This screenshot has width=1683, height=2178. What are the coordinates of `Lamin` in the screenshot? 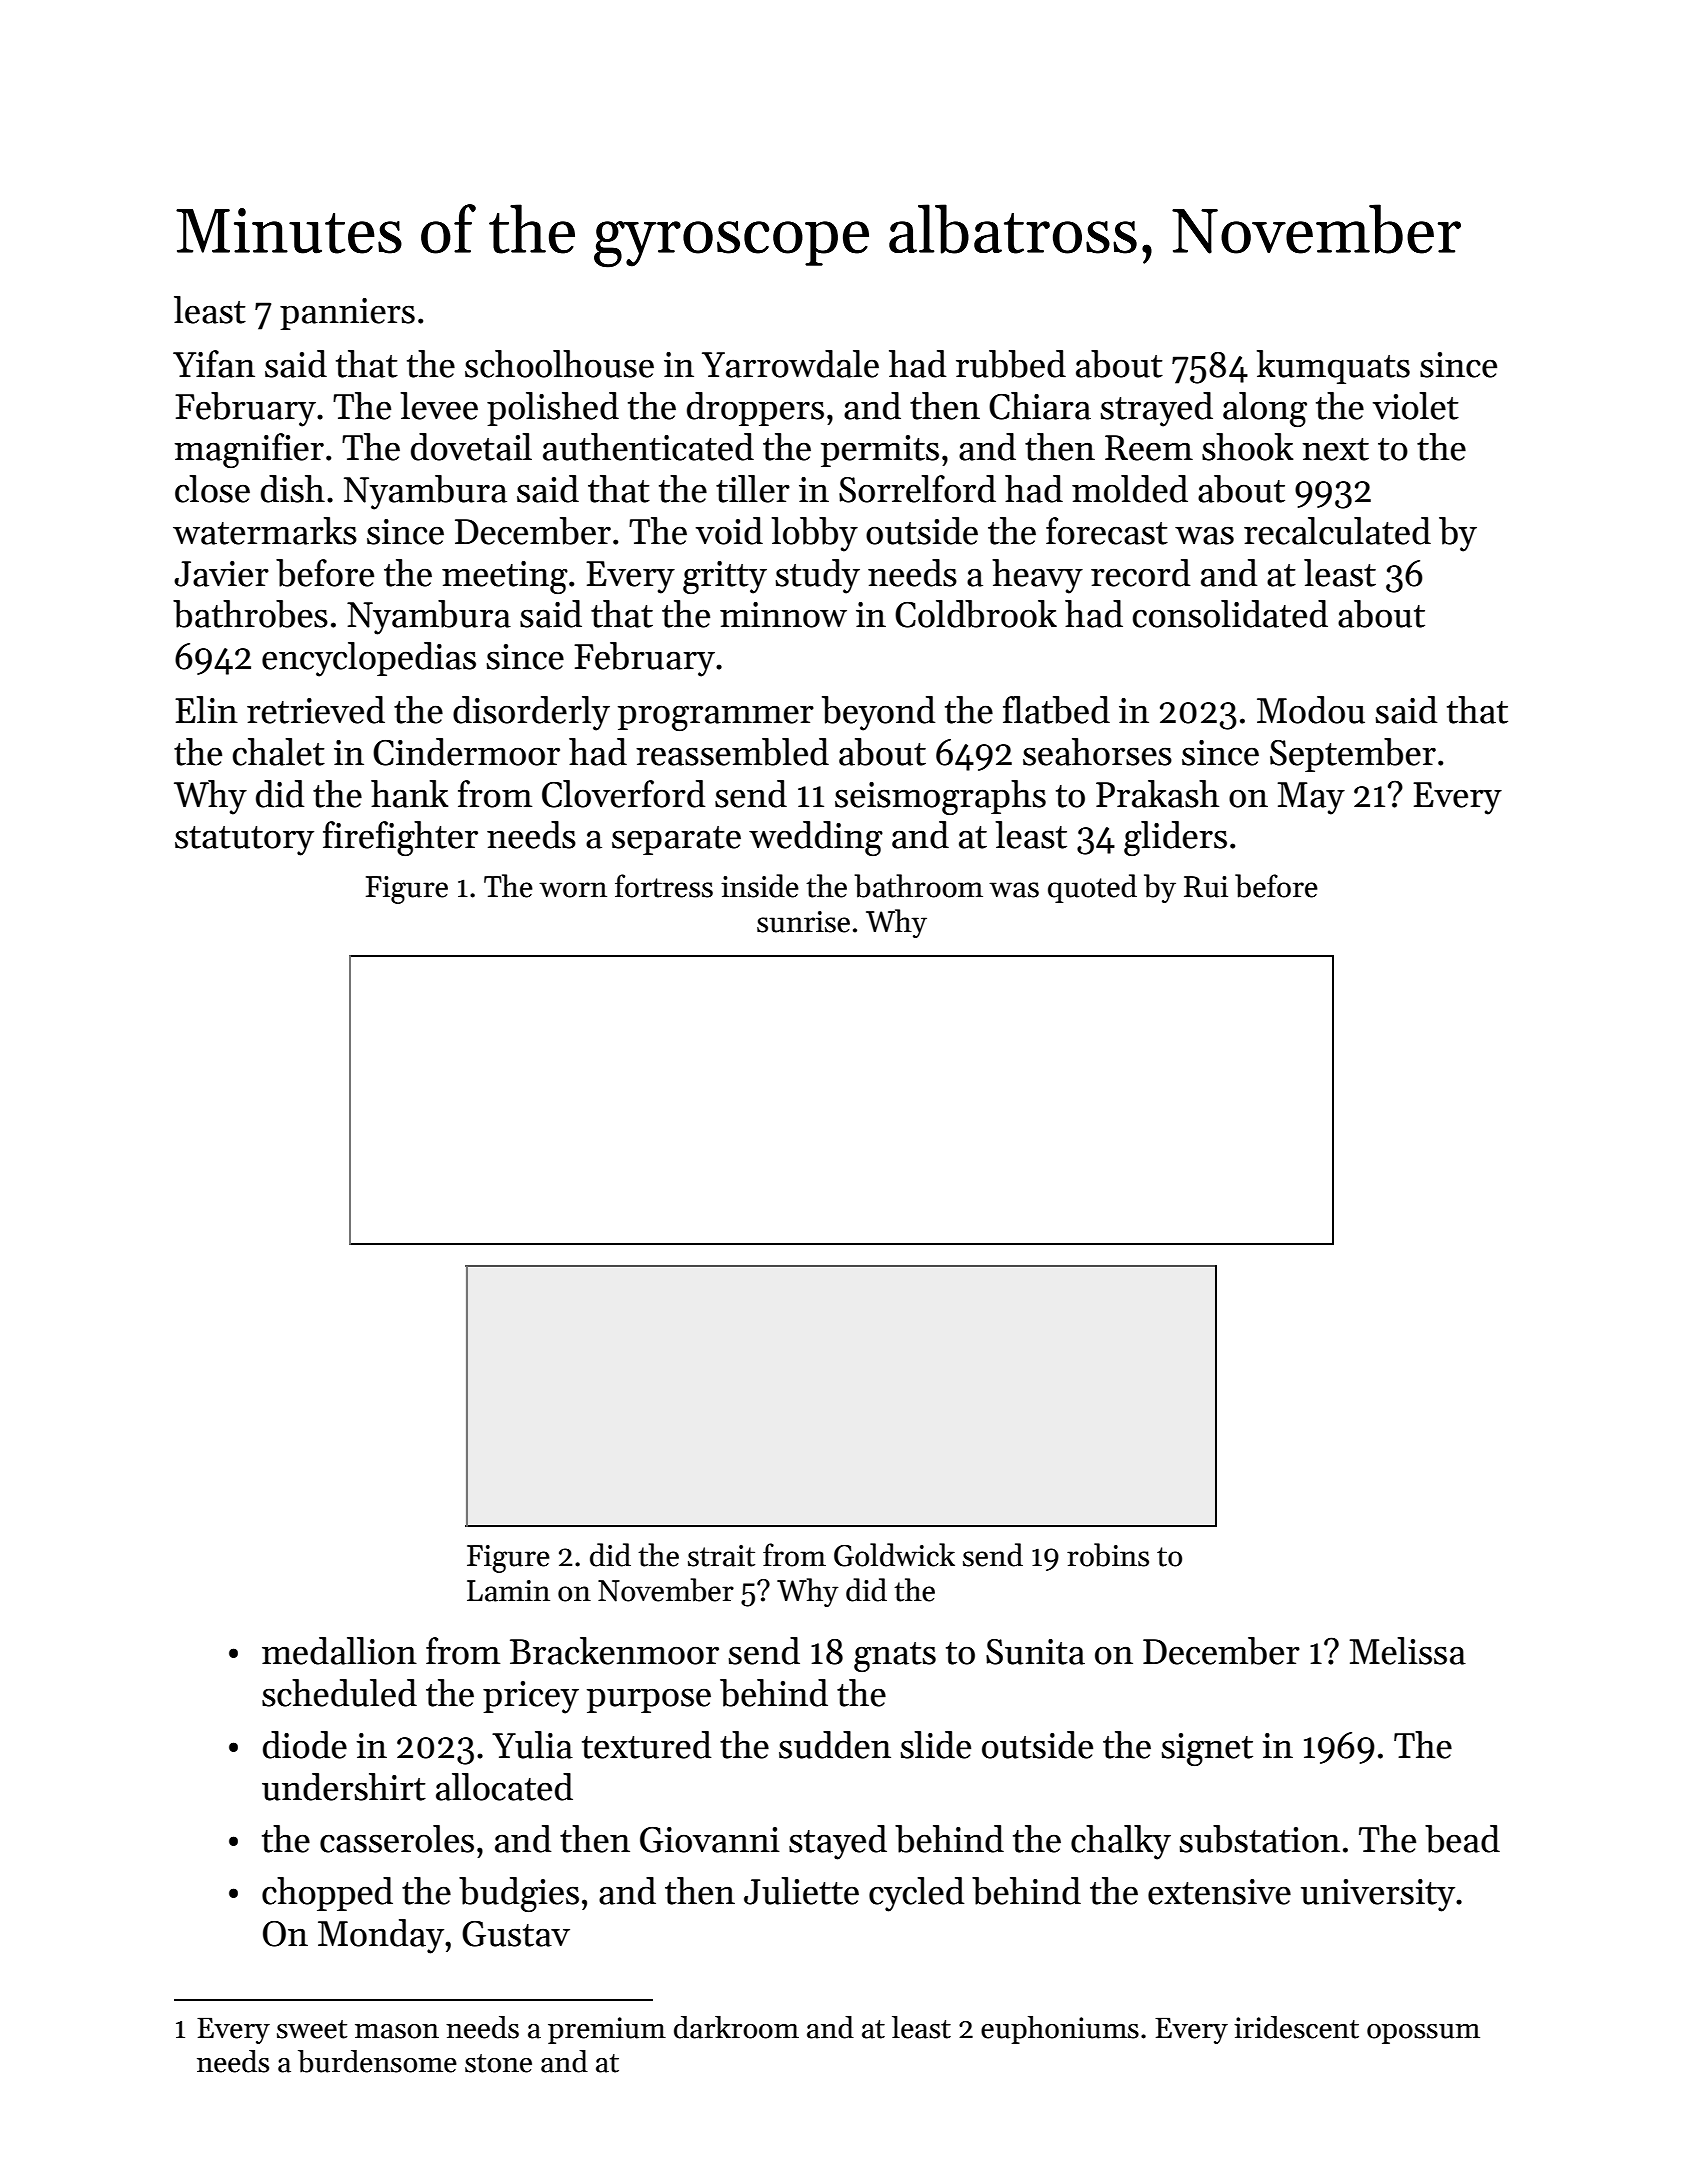 It's located at (508, 1591).
